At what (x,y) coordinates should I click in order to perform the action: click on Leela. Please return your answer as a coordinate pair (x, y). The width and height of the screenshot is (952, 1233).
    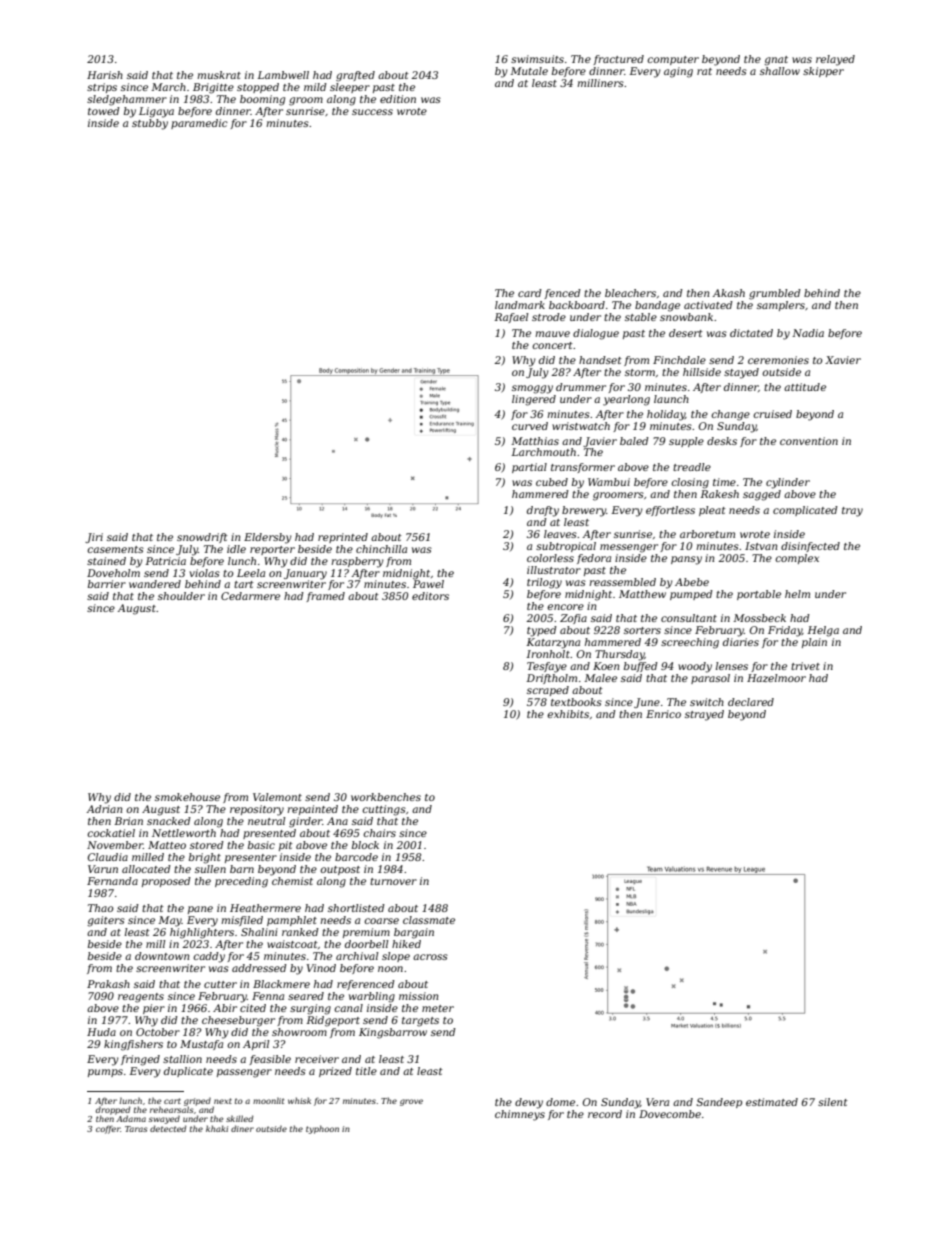
    Looking at the image, I should click on (251, 573).
